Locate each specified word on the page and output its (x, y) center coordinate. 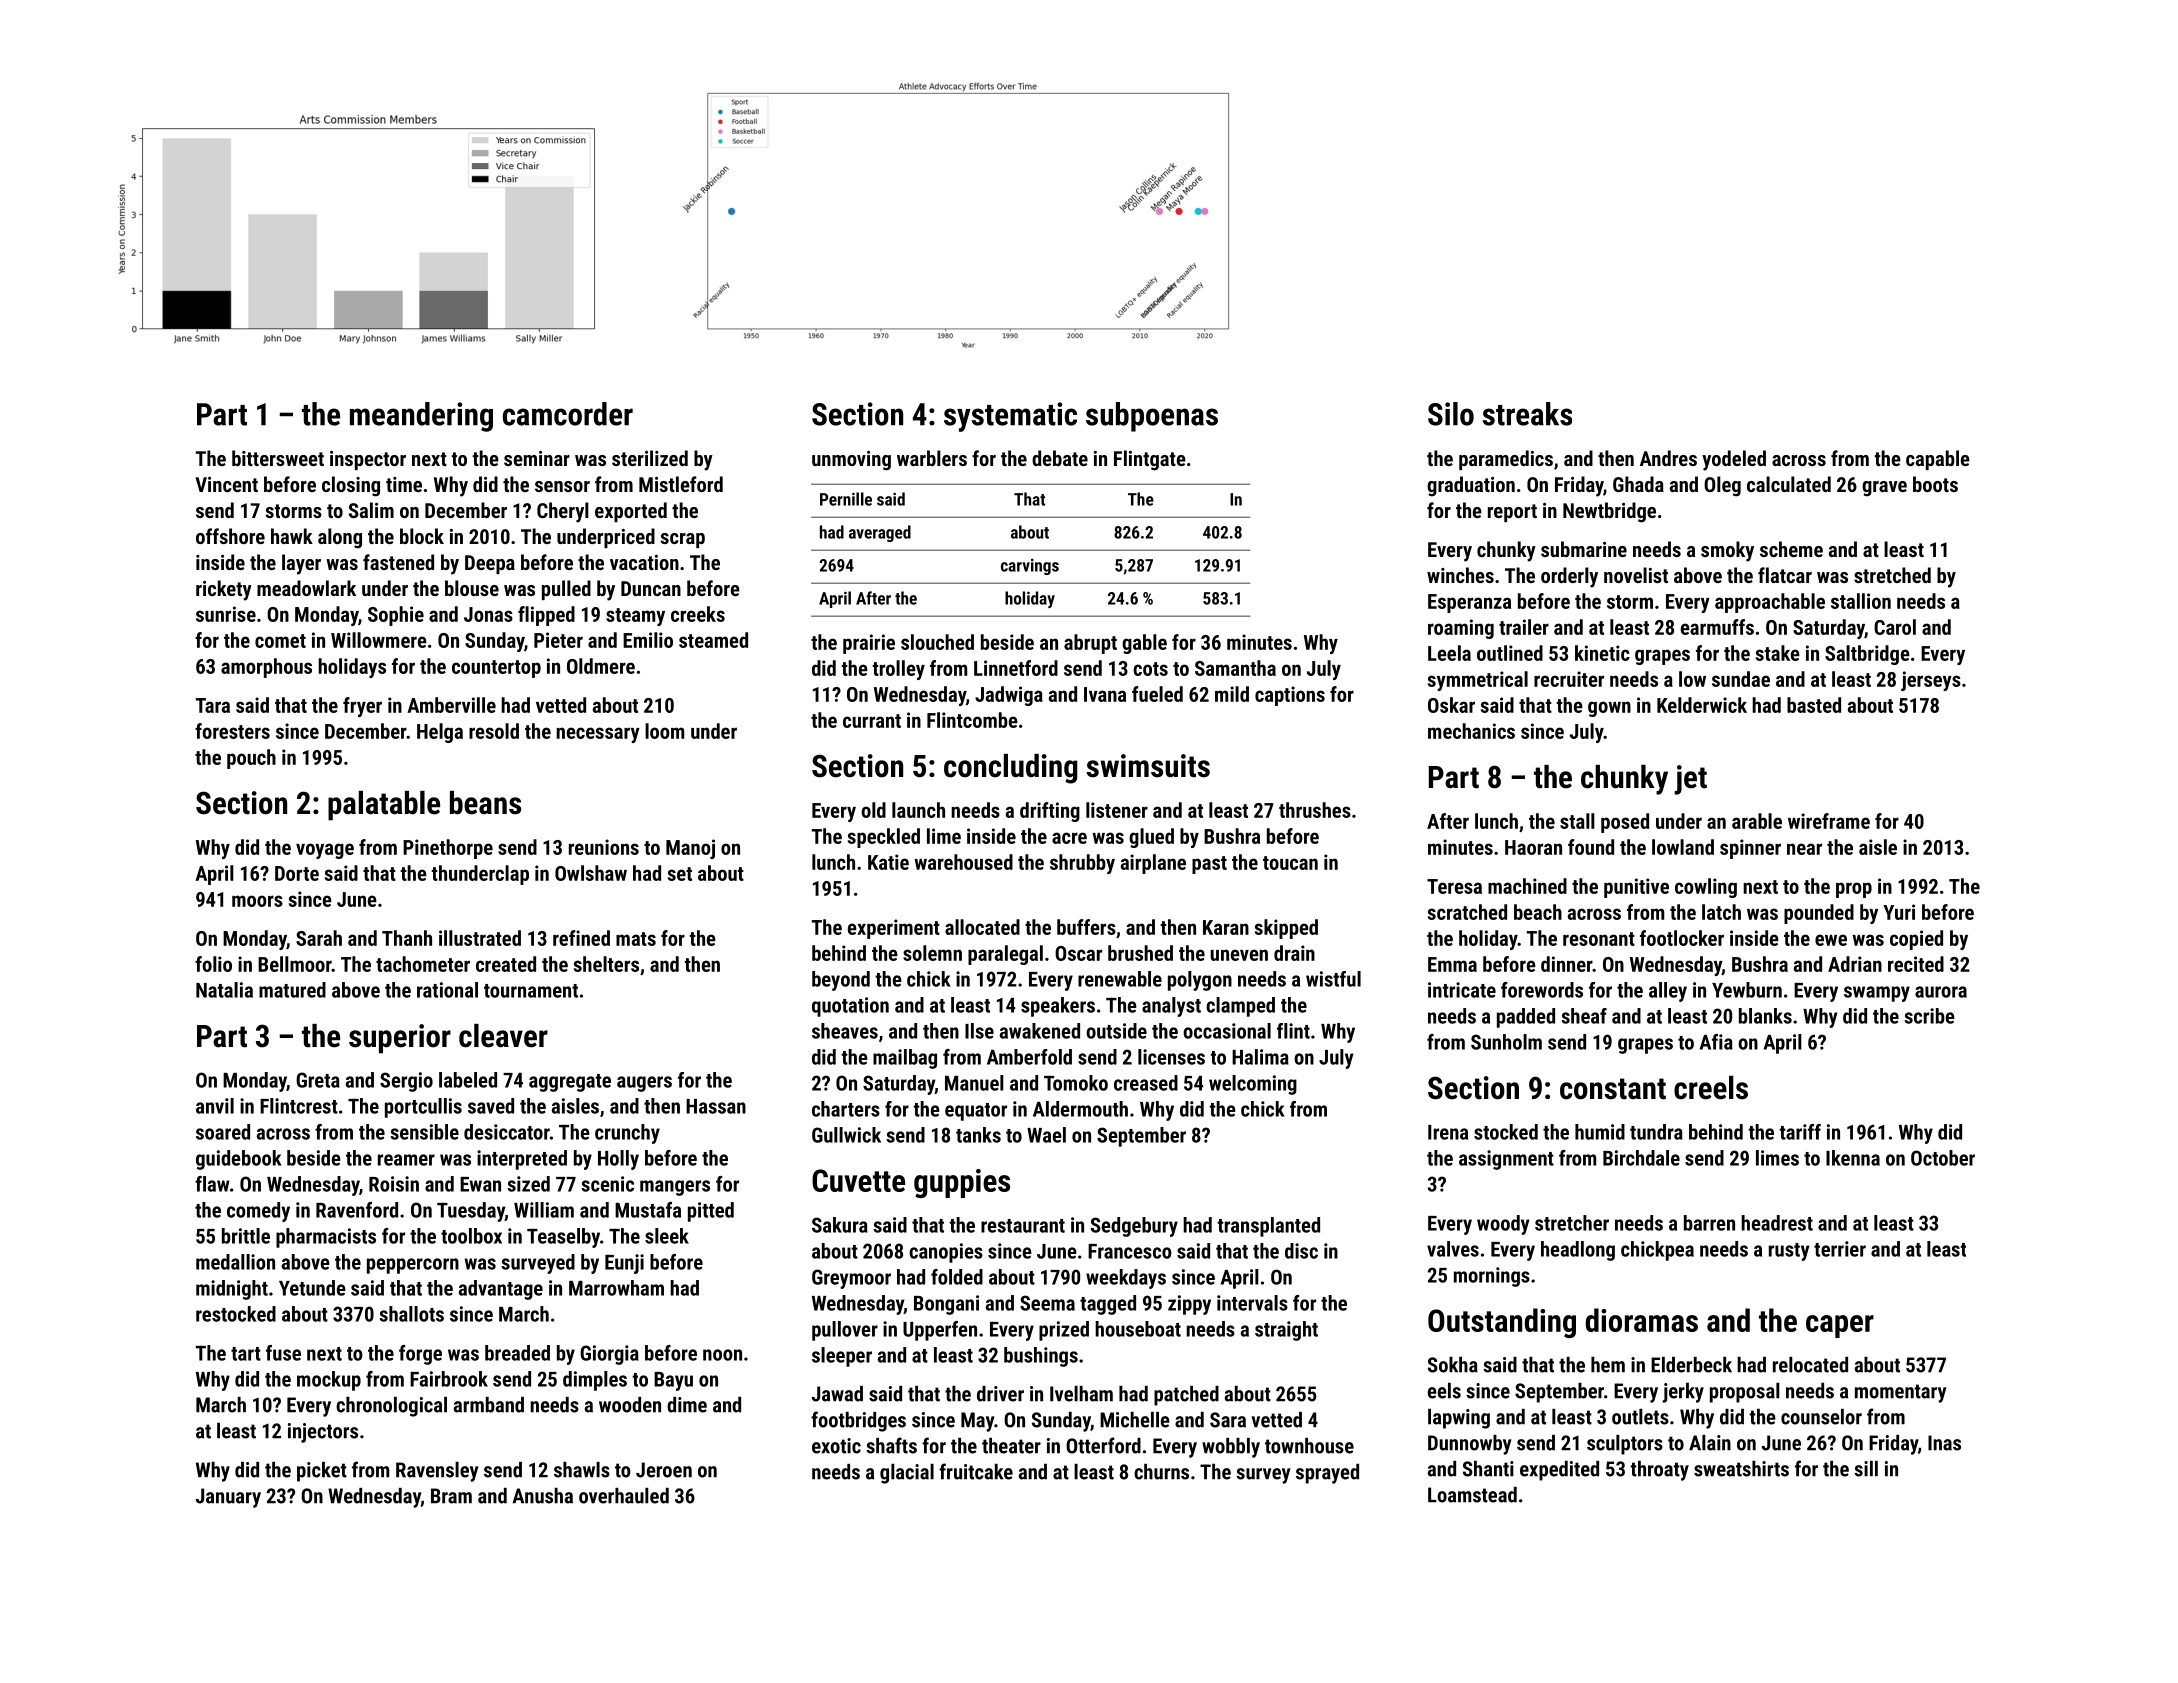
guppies (962, 1183)
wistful (1333, 979)
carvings (1030, 567)
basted (1814, 705)
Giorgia (609, 1355)
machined (1527, 886)
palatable (384, 806)
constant (1613, 1089)
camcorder (568, 414)
